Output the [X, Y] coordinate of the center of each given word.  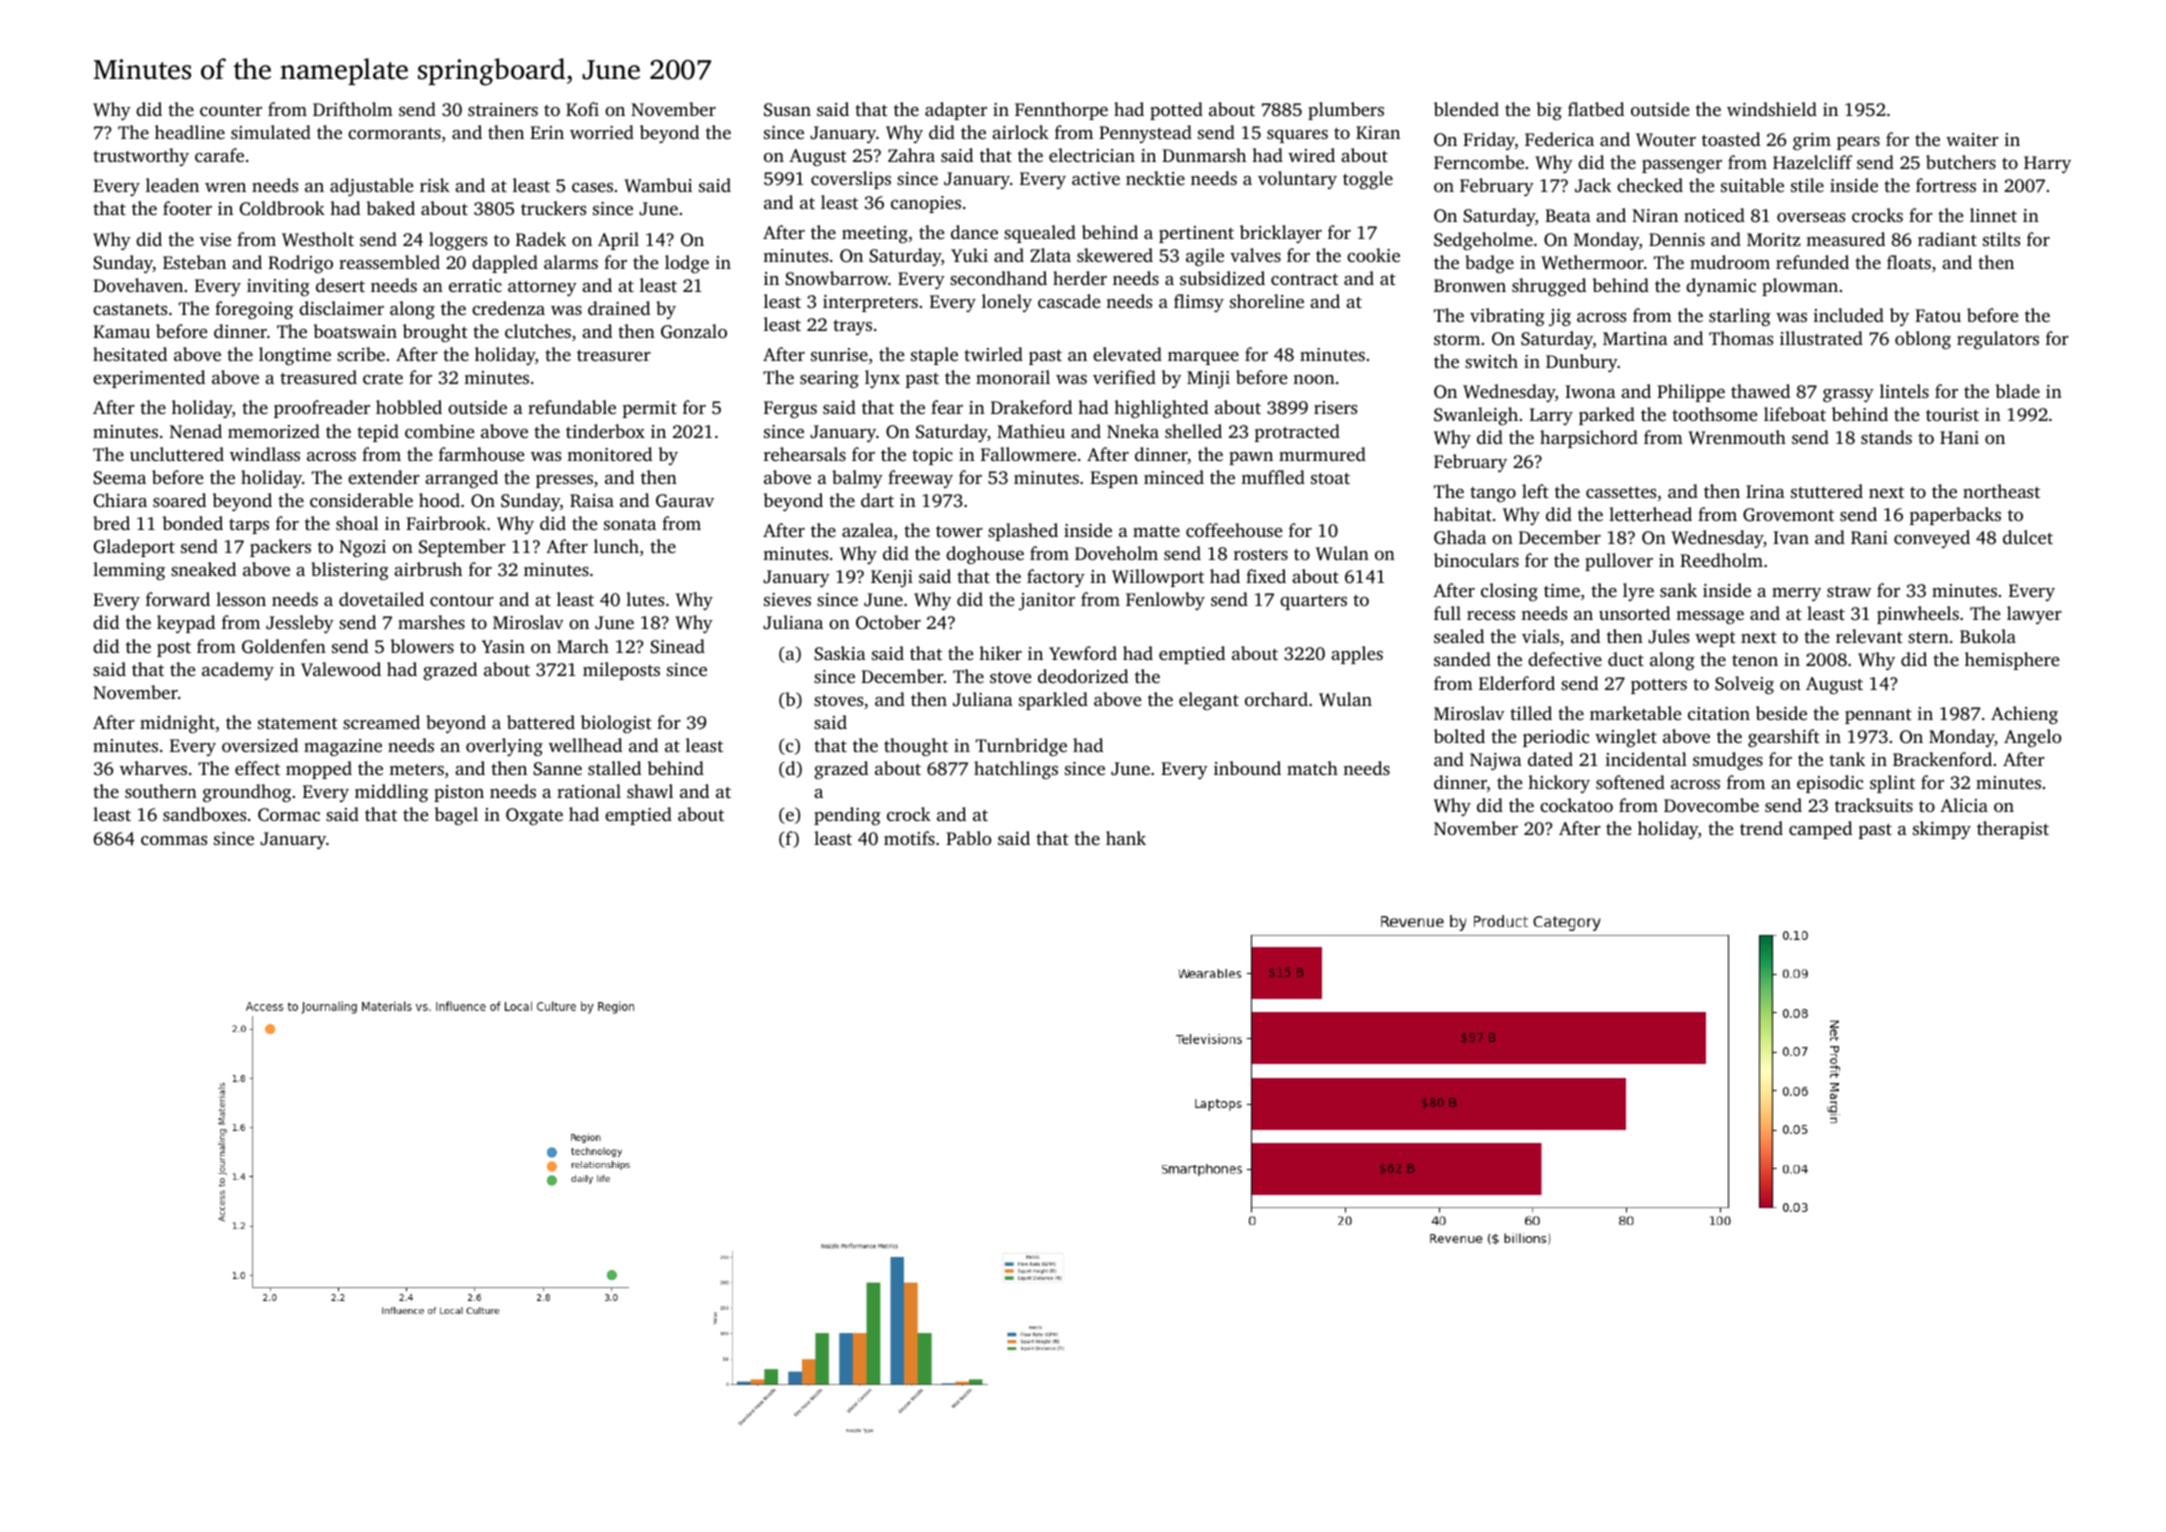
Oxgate [534, 816]
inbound [1247, 768]
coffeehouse [1234, 530]
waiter [1972, 139]
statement [298, 723]
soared [179, 500]
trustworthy [141, 157]
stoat [1330, 478]
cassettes [1621, 492]
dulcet [2028, 537]
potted [1176, 111]
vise [215, 239]
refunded [1812, 262]
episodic [1830, 784]
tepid [378, 433]
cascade [1069, 301]
